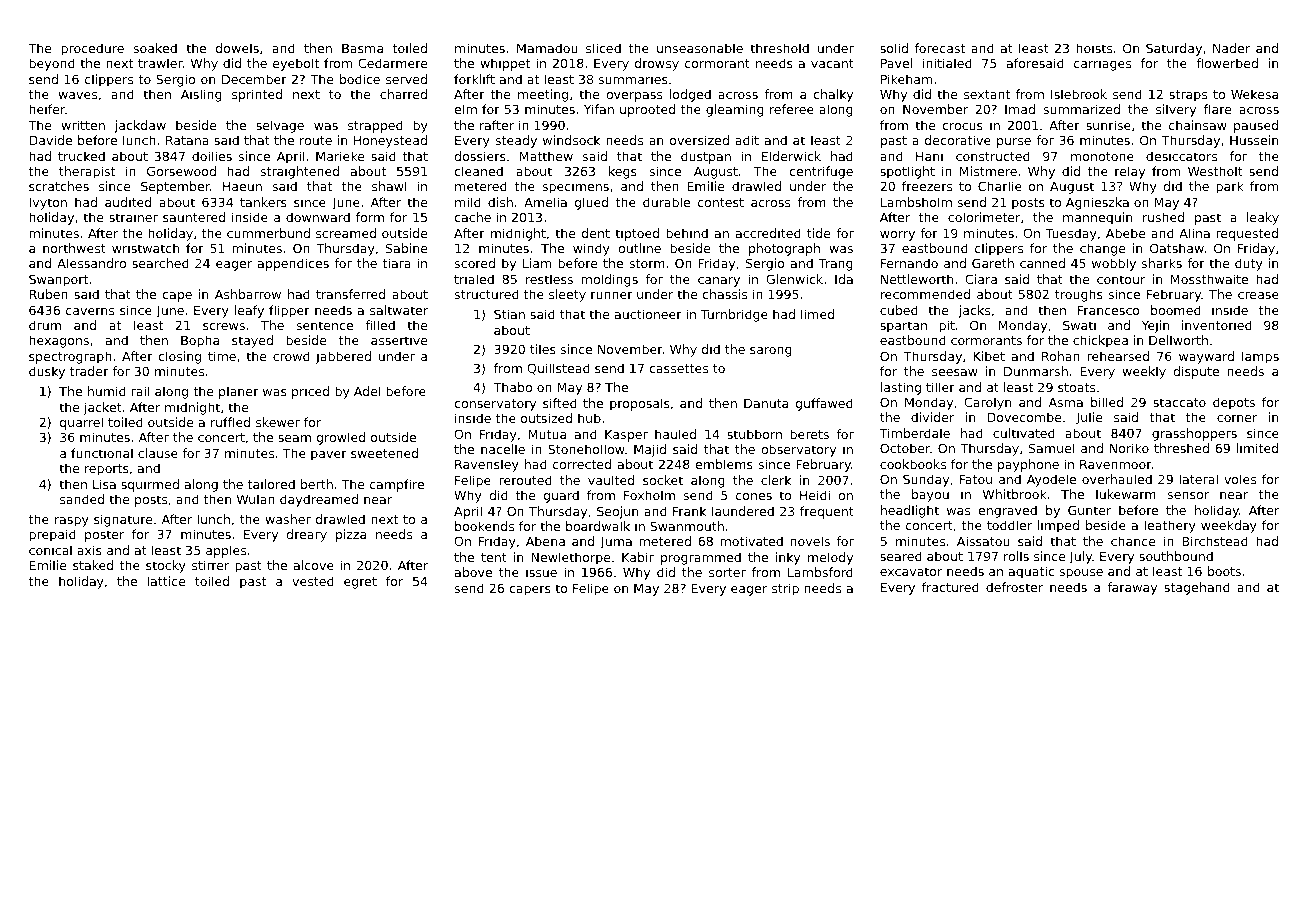 This document has width=1308, height=924. I want to click on lattice, so click(166, 581).
